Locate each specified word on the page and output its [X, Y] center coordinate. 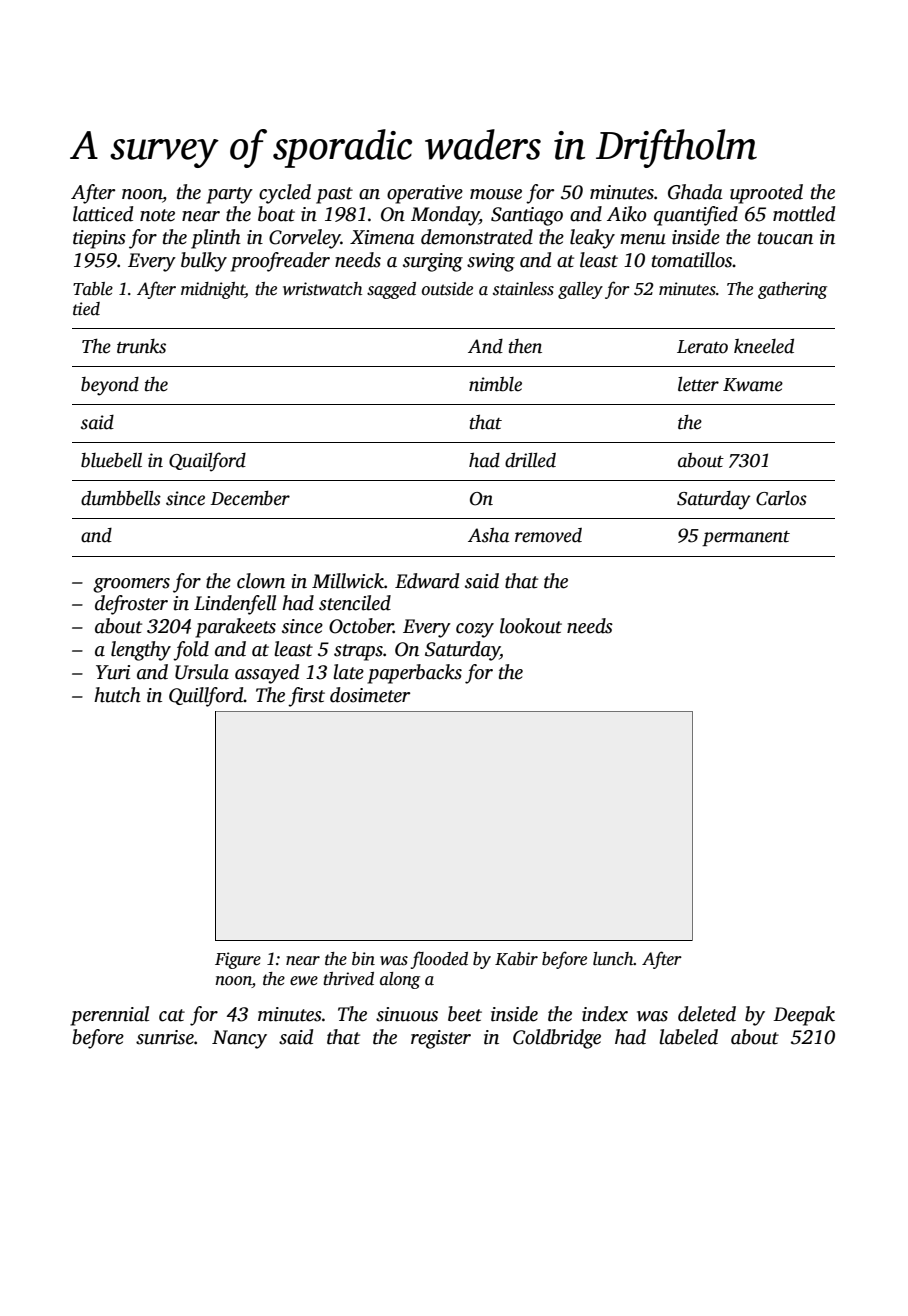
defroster [131, 605]
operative [425, 194]
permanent [746, 538]
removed [548, 535]
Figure [238, 960]
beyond [110, 386]
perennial [109, 1016]
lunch [613, 959]
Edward [427, 581]
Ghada [695, 192]
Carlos [781, 498]
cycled [285, 194]
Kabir [516, 959]
